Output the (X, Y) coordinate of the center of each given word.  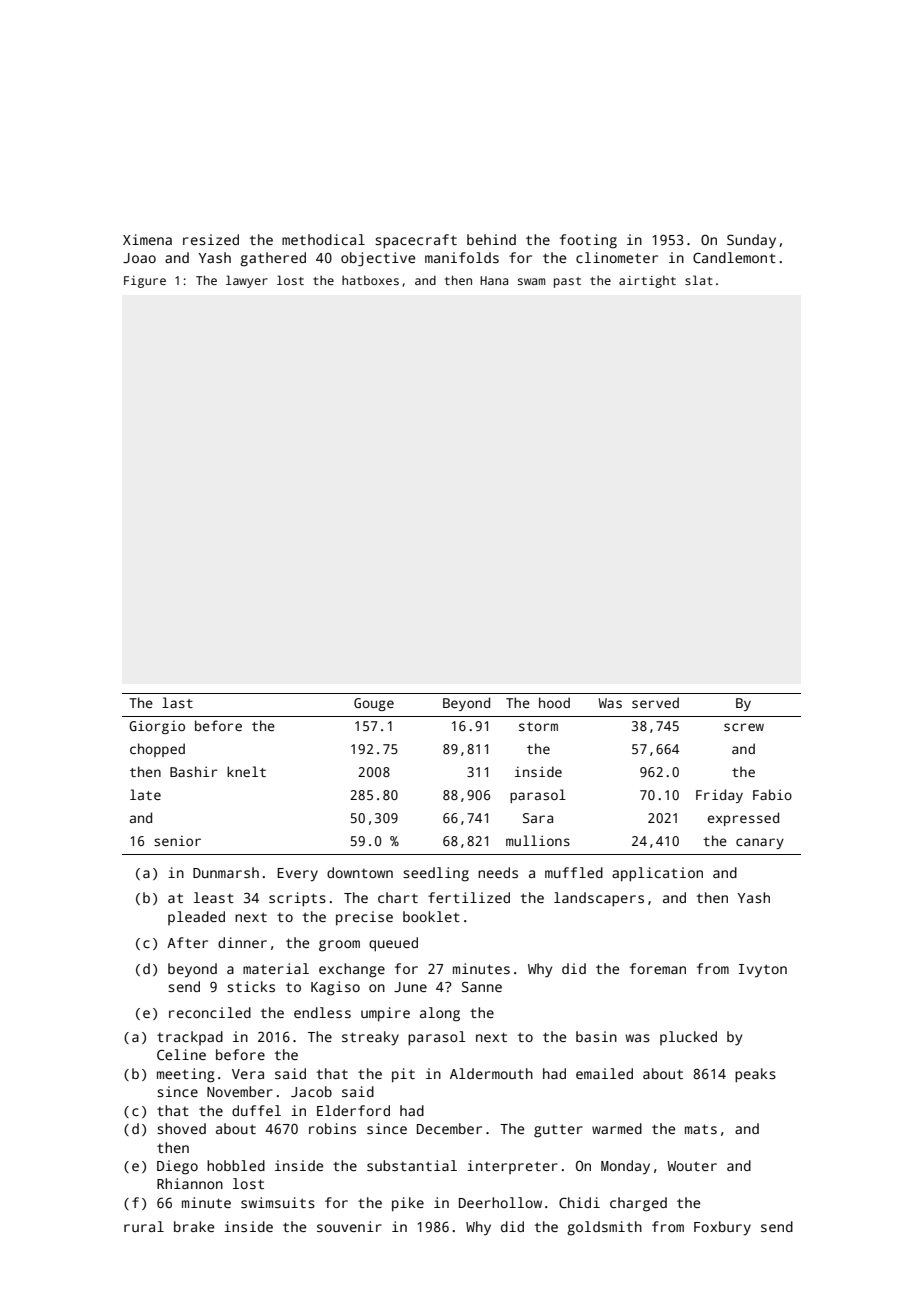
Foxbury (722, 1228)
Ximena (147, 239)
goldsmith (604, 1228)
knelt (246, 771)
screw (744, 727)
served (655, 702)
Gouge (374, 704)
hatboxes (370, 280)
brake (194, 1226)
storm (538, 726)
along (440, 1014)
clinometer (617, 257)
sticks (251, 986)
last (177, 702)
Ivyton (763, 971)
